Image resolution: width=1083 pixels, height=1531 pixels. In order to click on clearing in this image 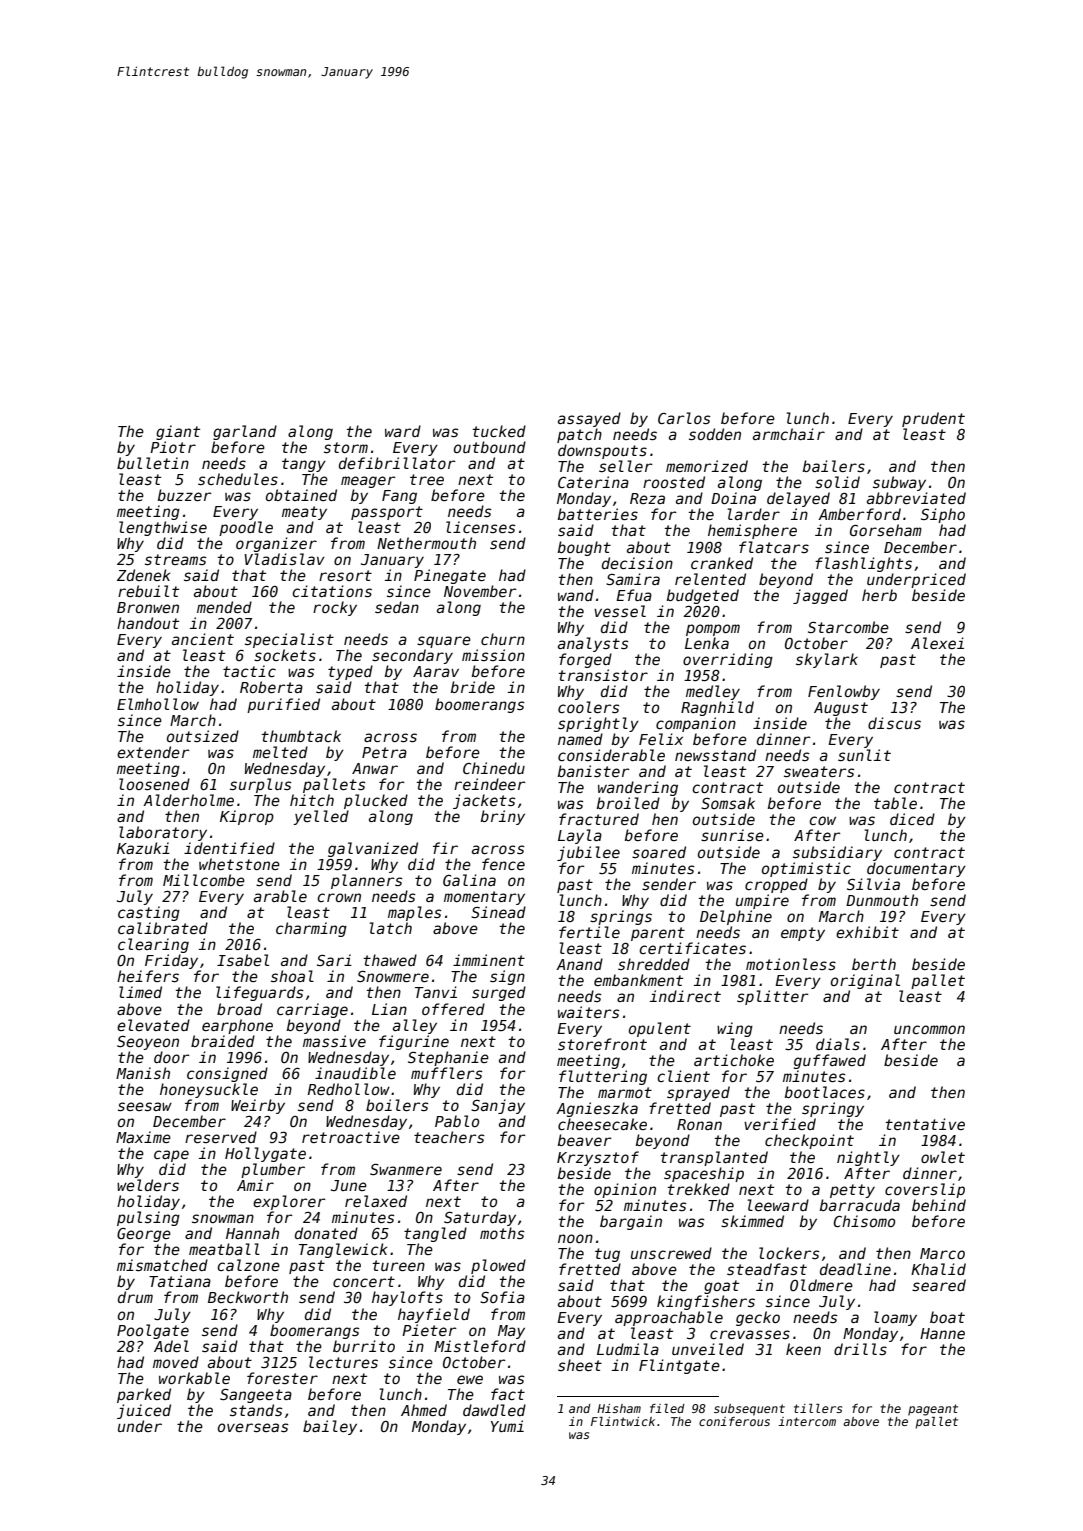, I will do `click(153, 945)`.
